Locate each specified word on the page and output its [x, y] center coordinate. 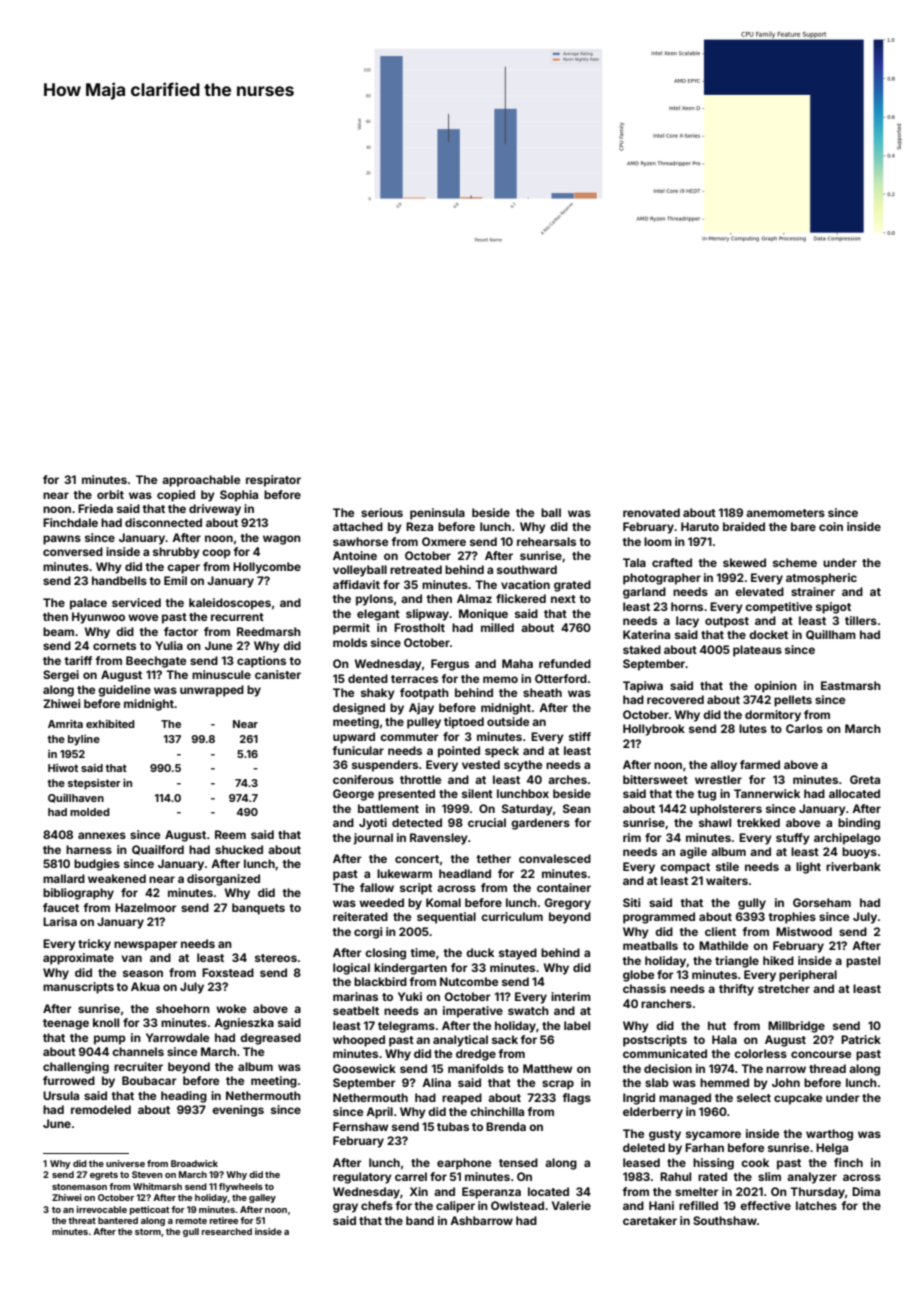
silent [477, 793]
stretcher [784, 988]
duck [480, 952]
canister [278, 674]
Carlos [804, 728]
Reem [230, 834]
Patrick [861, 1039]
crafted [672, 562]
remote [191, 1221]
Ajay [421, 709]
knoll [106, 1022]
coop [216, 554]
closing [385, 954]
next [563, 599]
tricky [94, 945]
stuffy [793, 839]
